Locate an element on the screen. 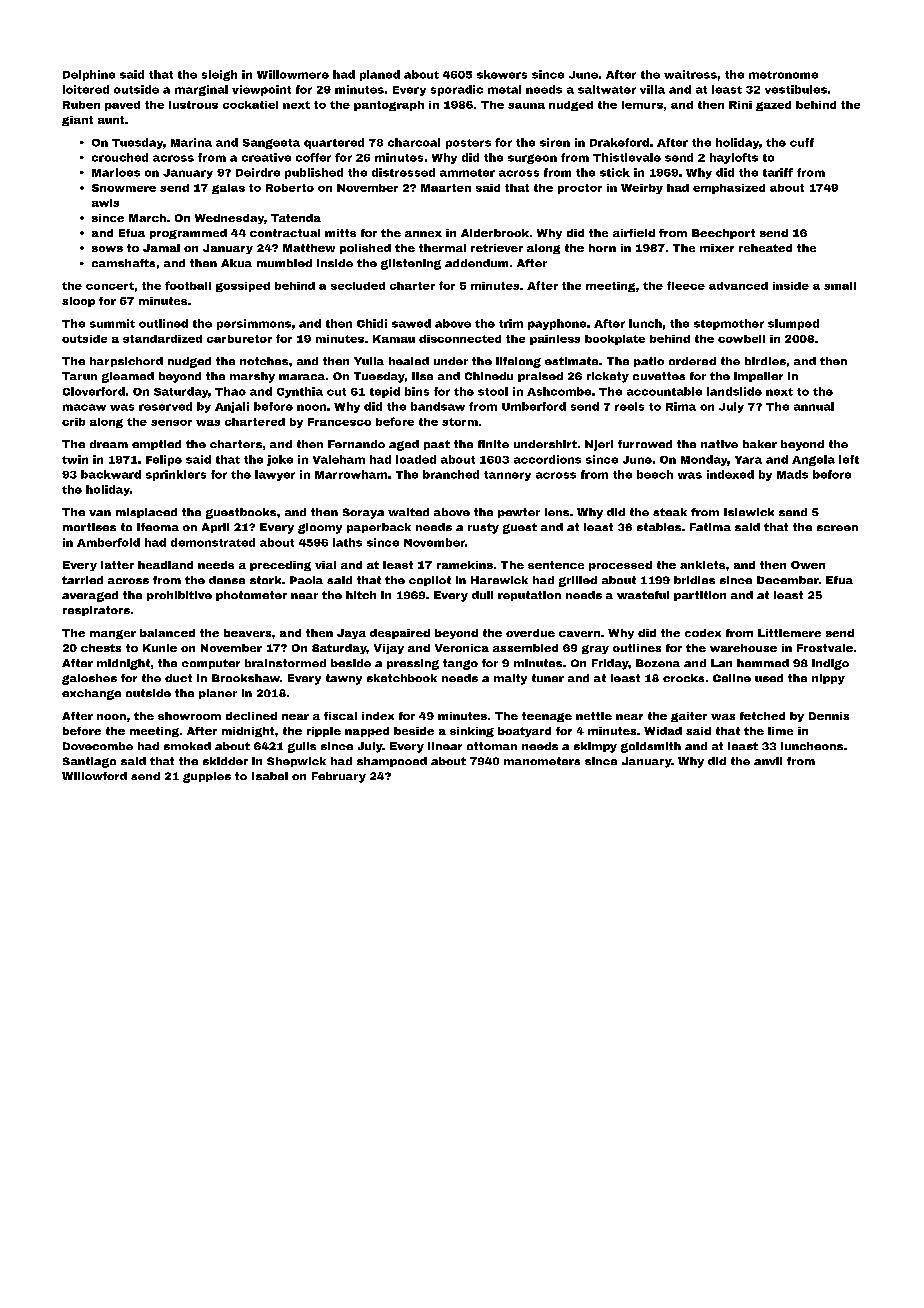  retriever is located at coordinates (497, 248).
